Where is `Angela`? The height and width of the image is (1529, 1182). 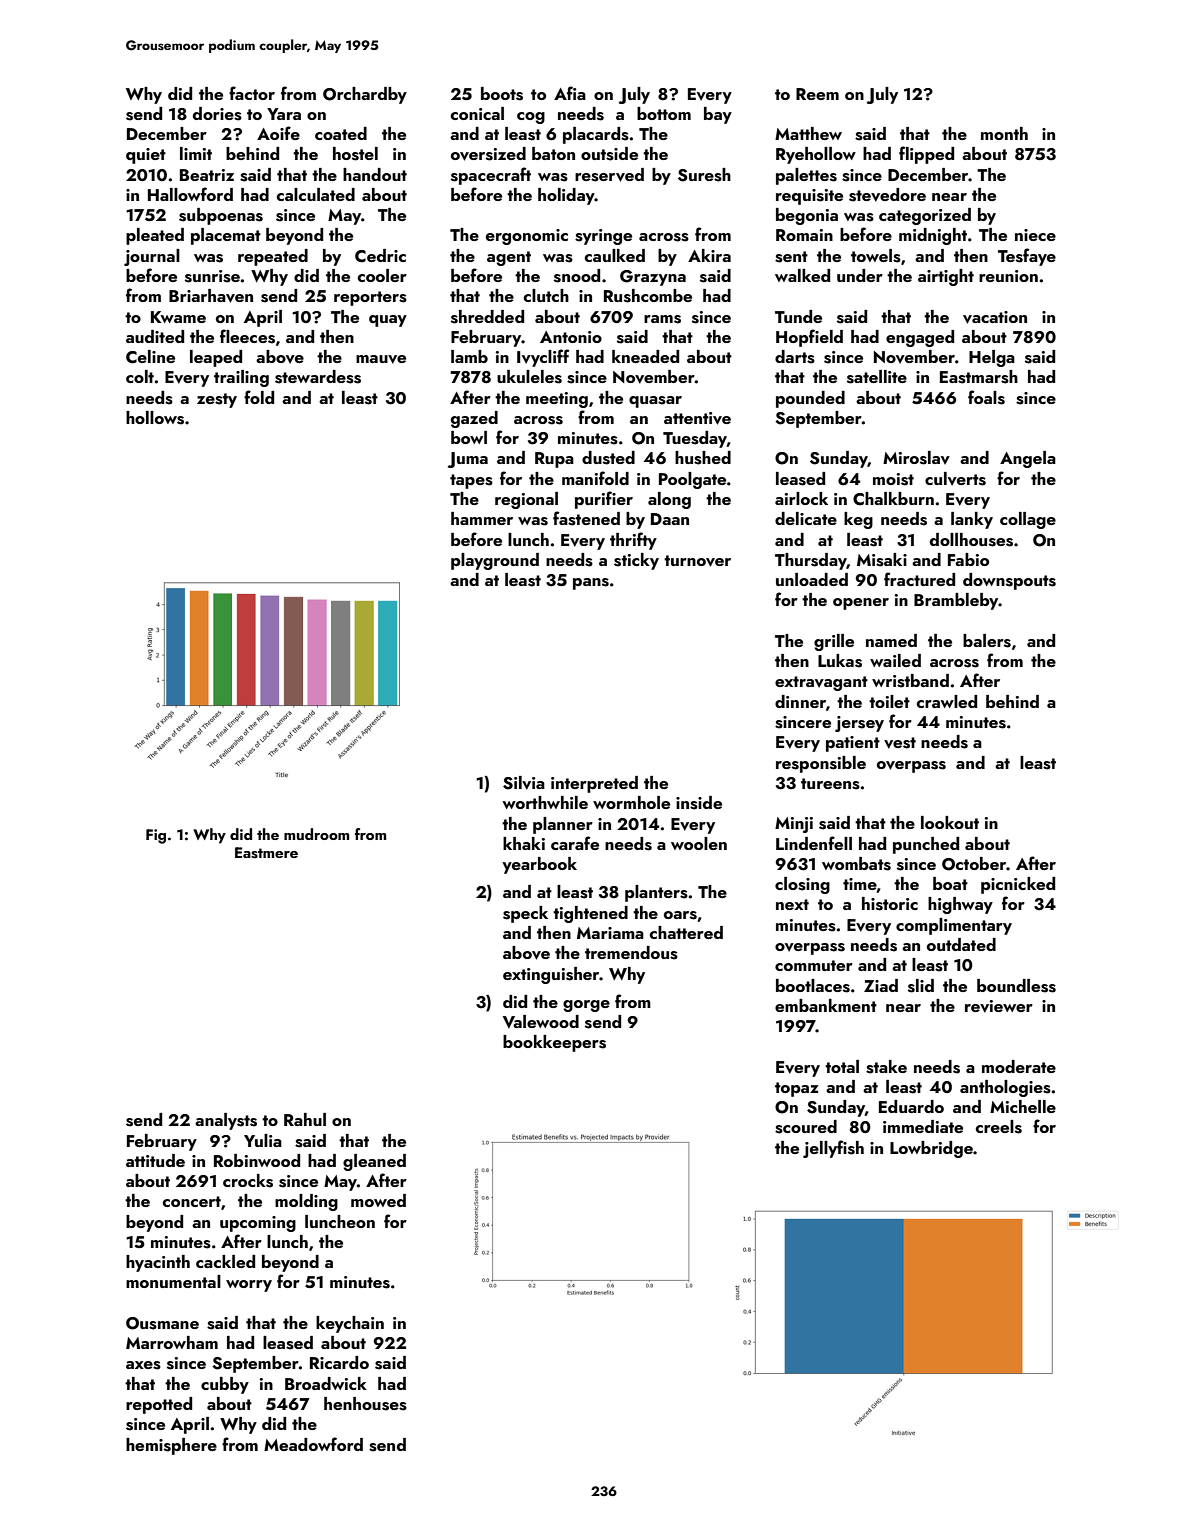 Angela is located at coordinates (1028, 459).
